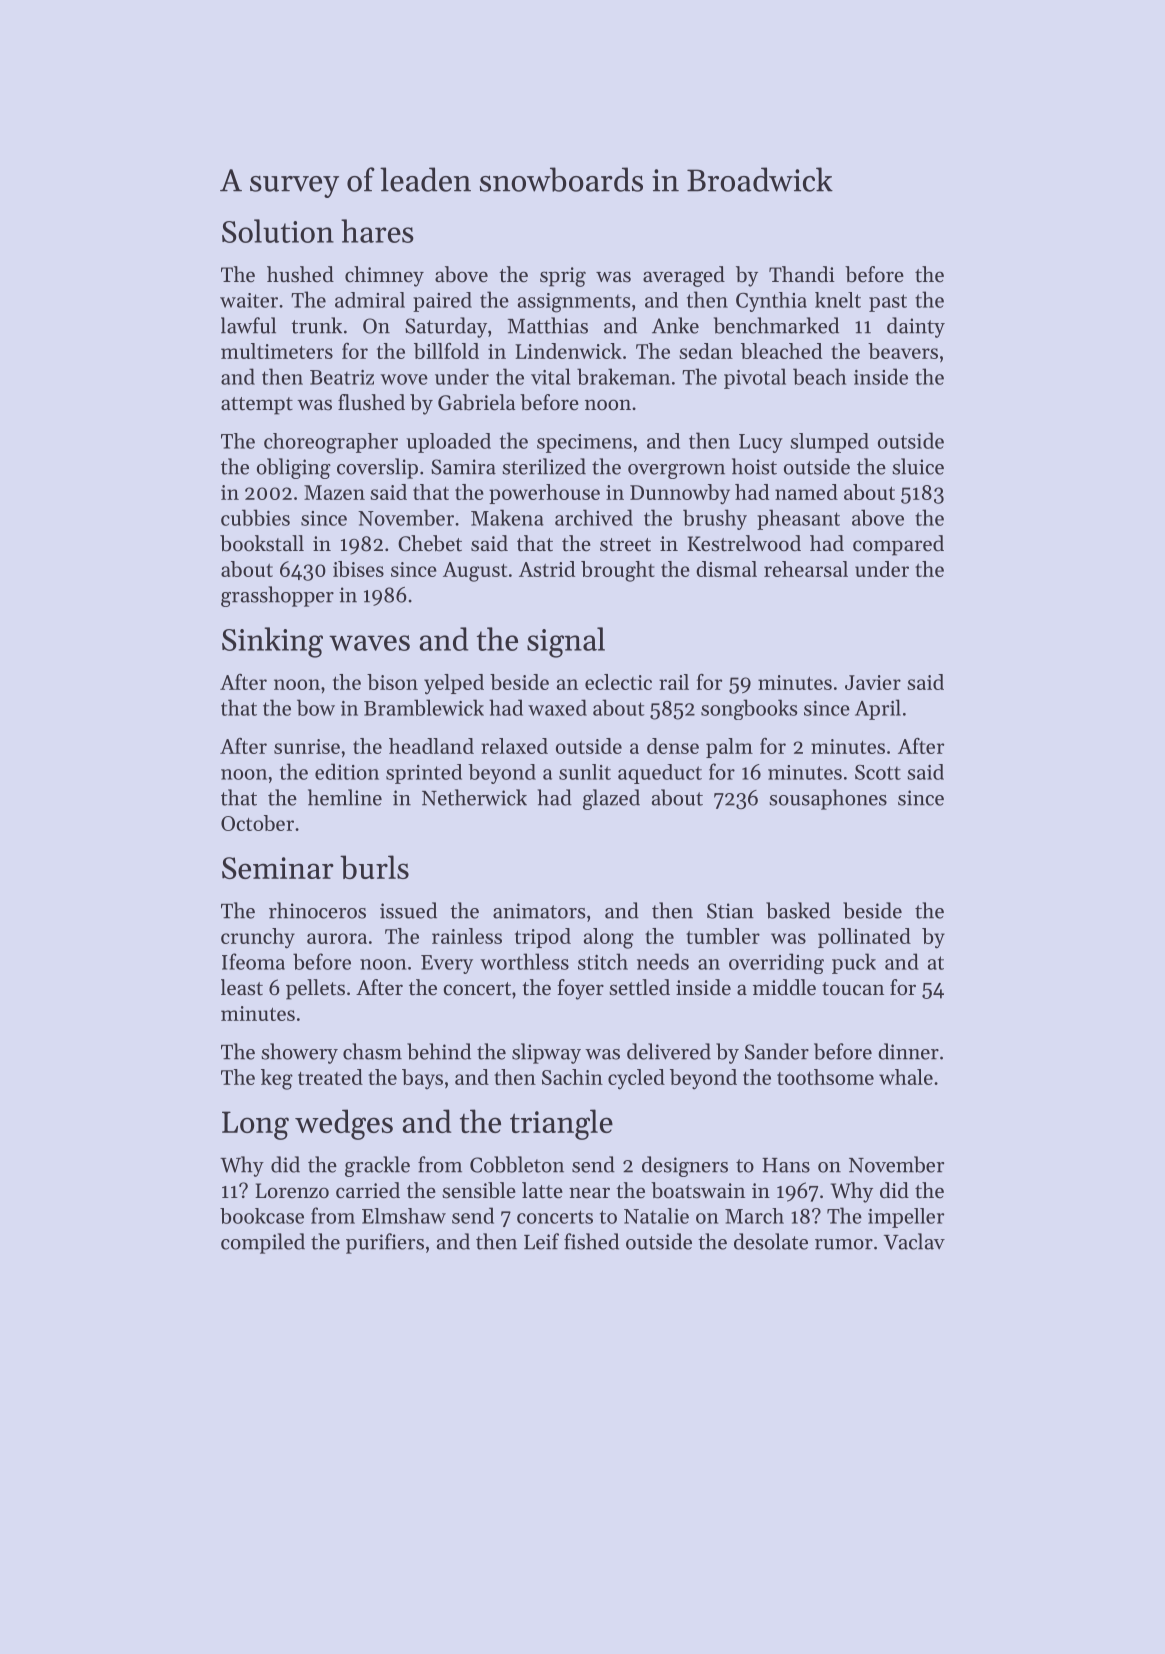  Describe the element at coordinates (257, 823) in the screenshot. I see `October` at that location.
